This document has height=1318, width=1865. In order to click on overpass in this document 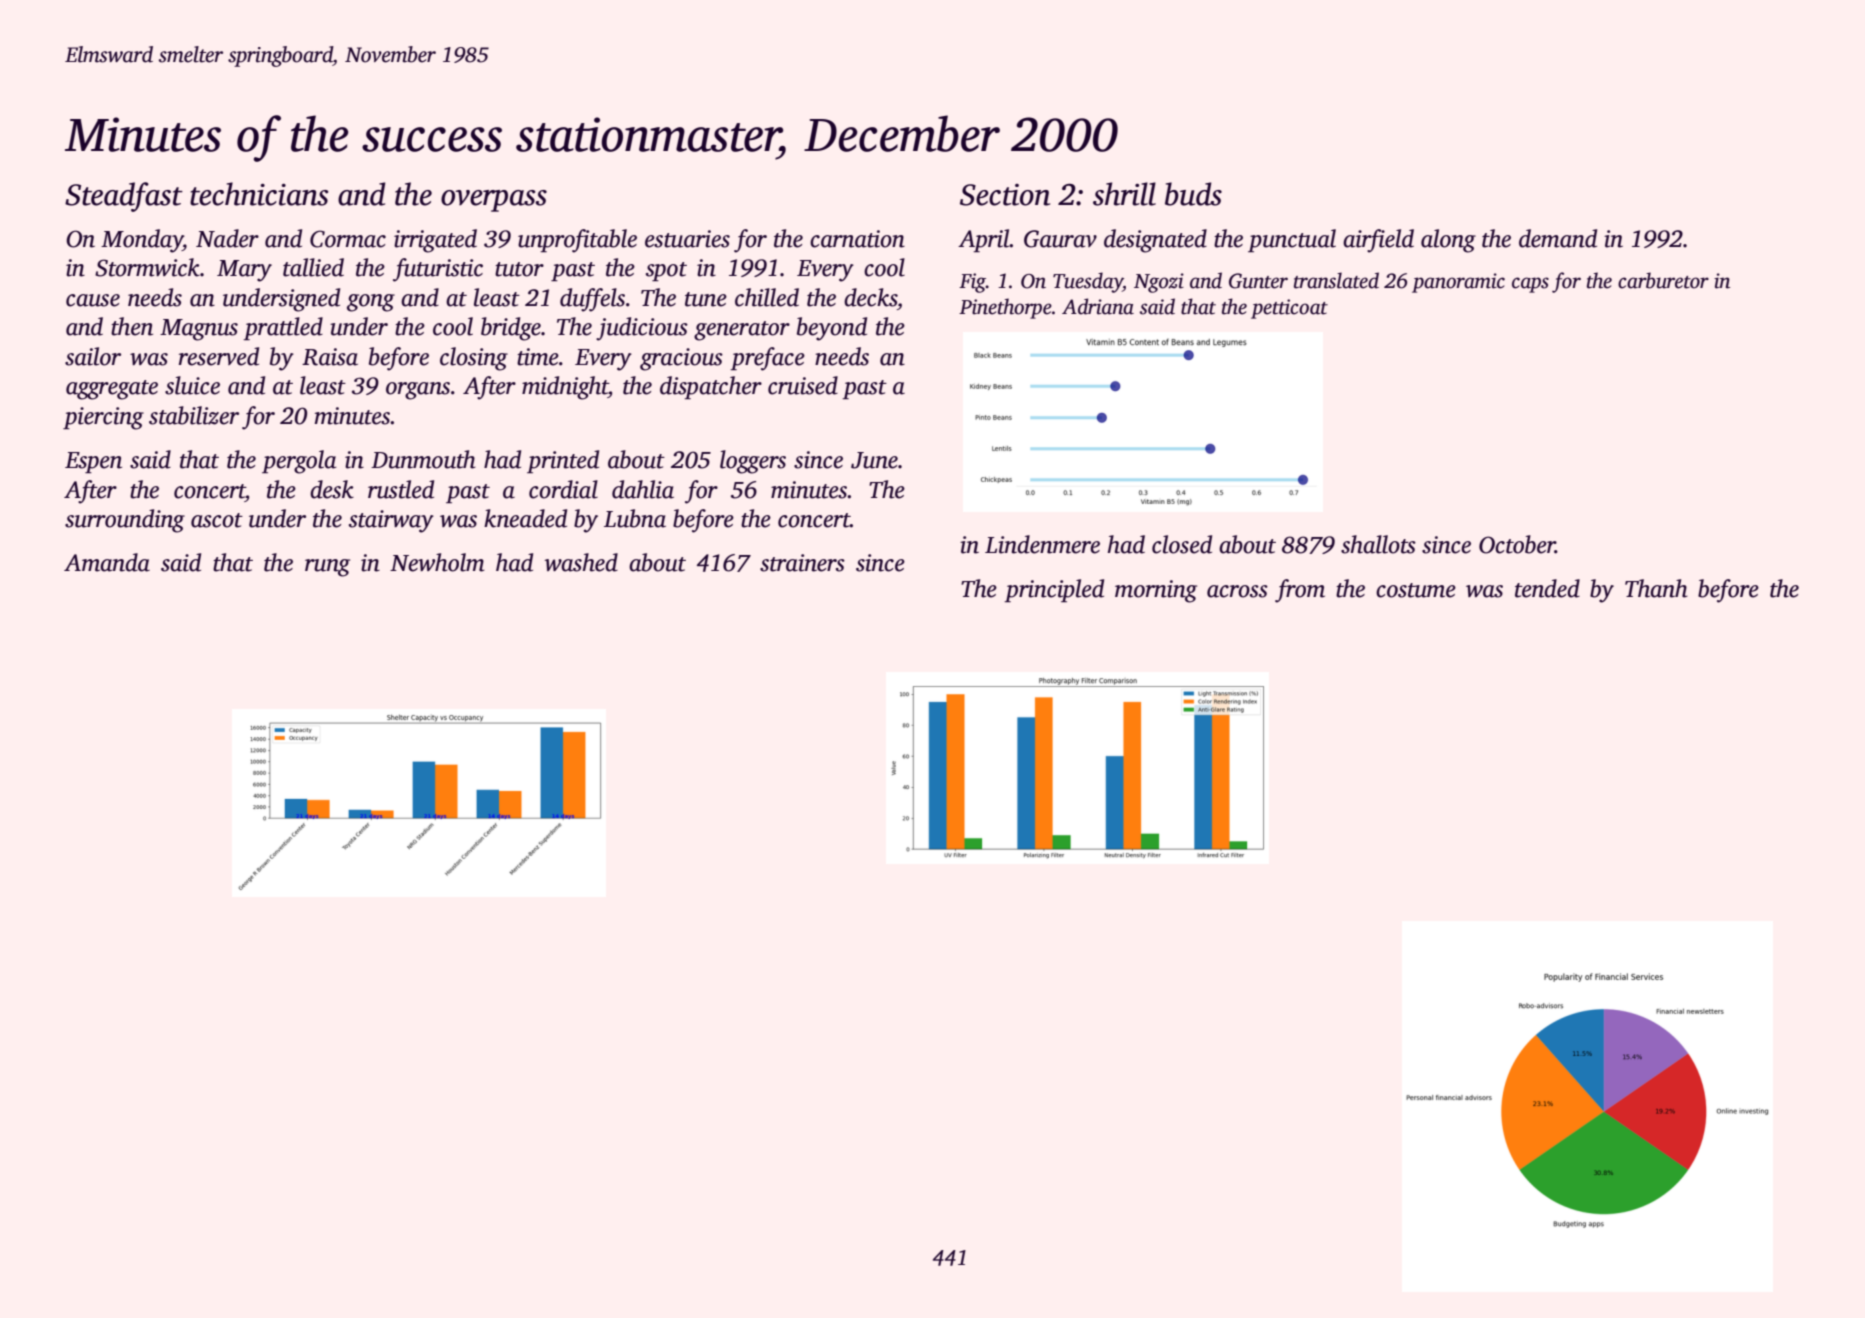, I will do `click(494, 201)`.
